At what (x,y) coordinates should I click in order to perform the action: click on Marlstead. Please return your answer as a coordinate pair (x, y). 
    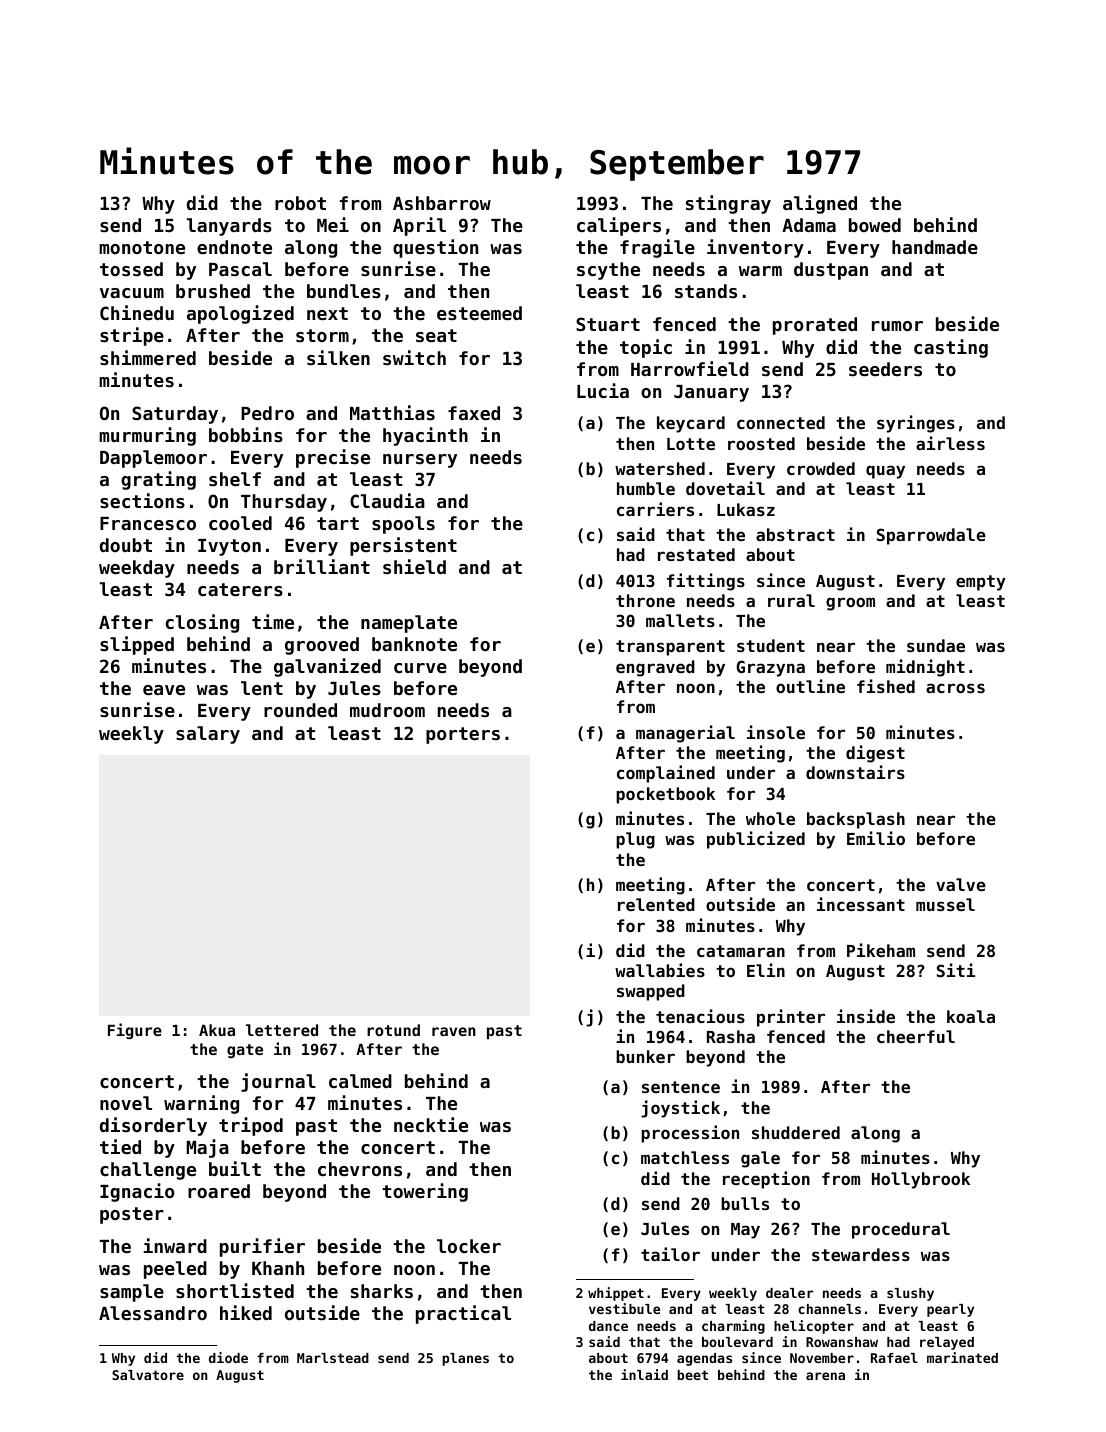
    Looking at the image, I should click on (333, 1358).
